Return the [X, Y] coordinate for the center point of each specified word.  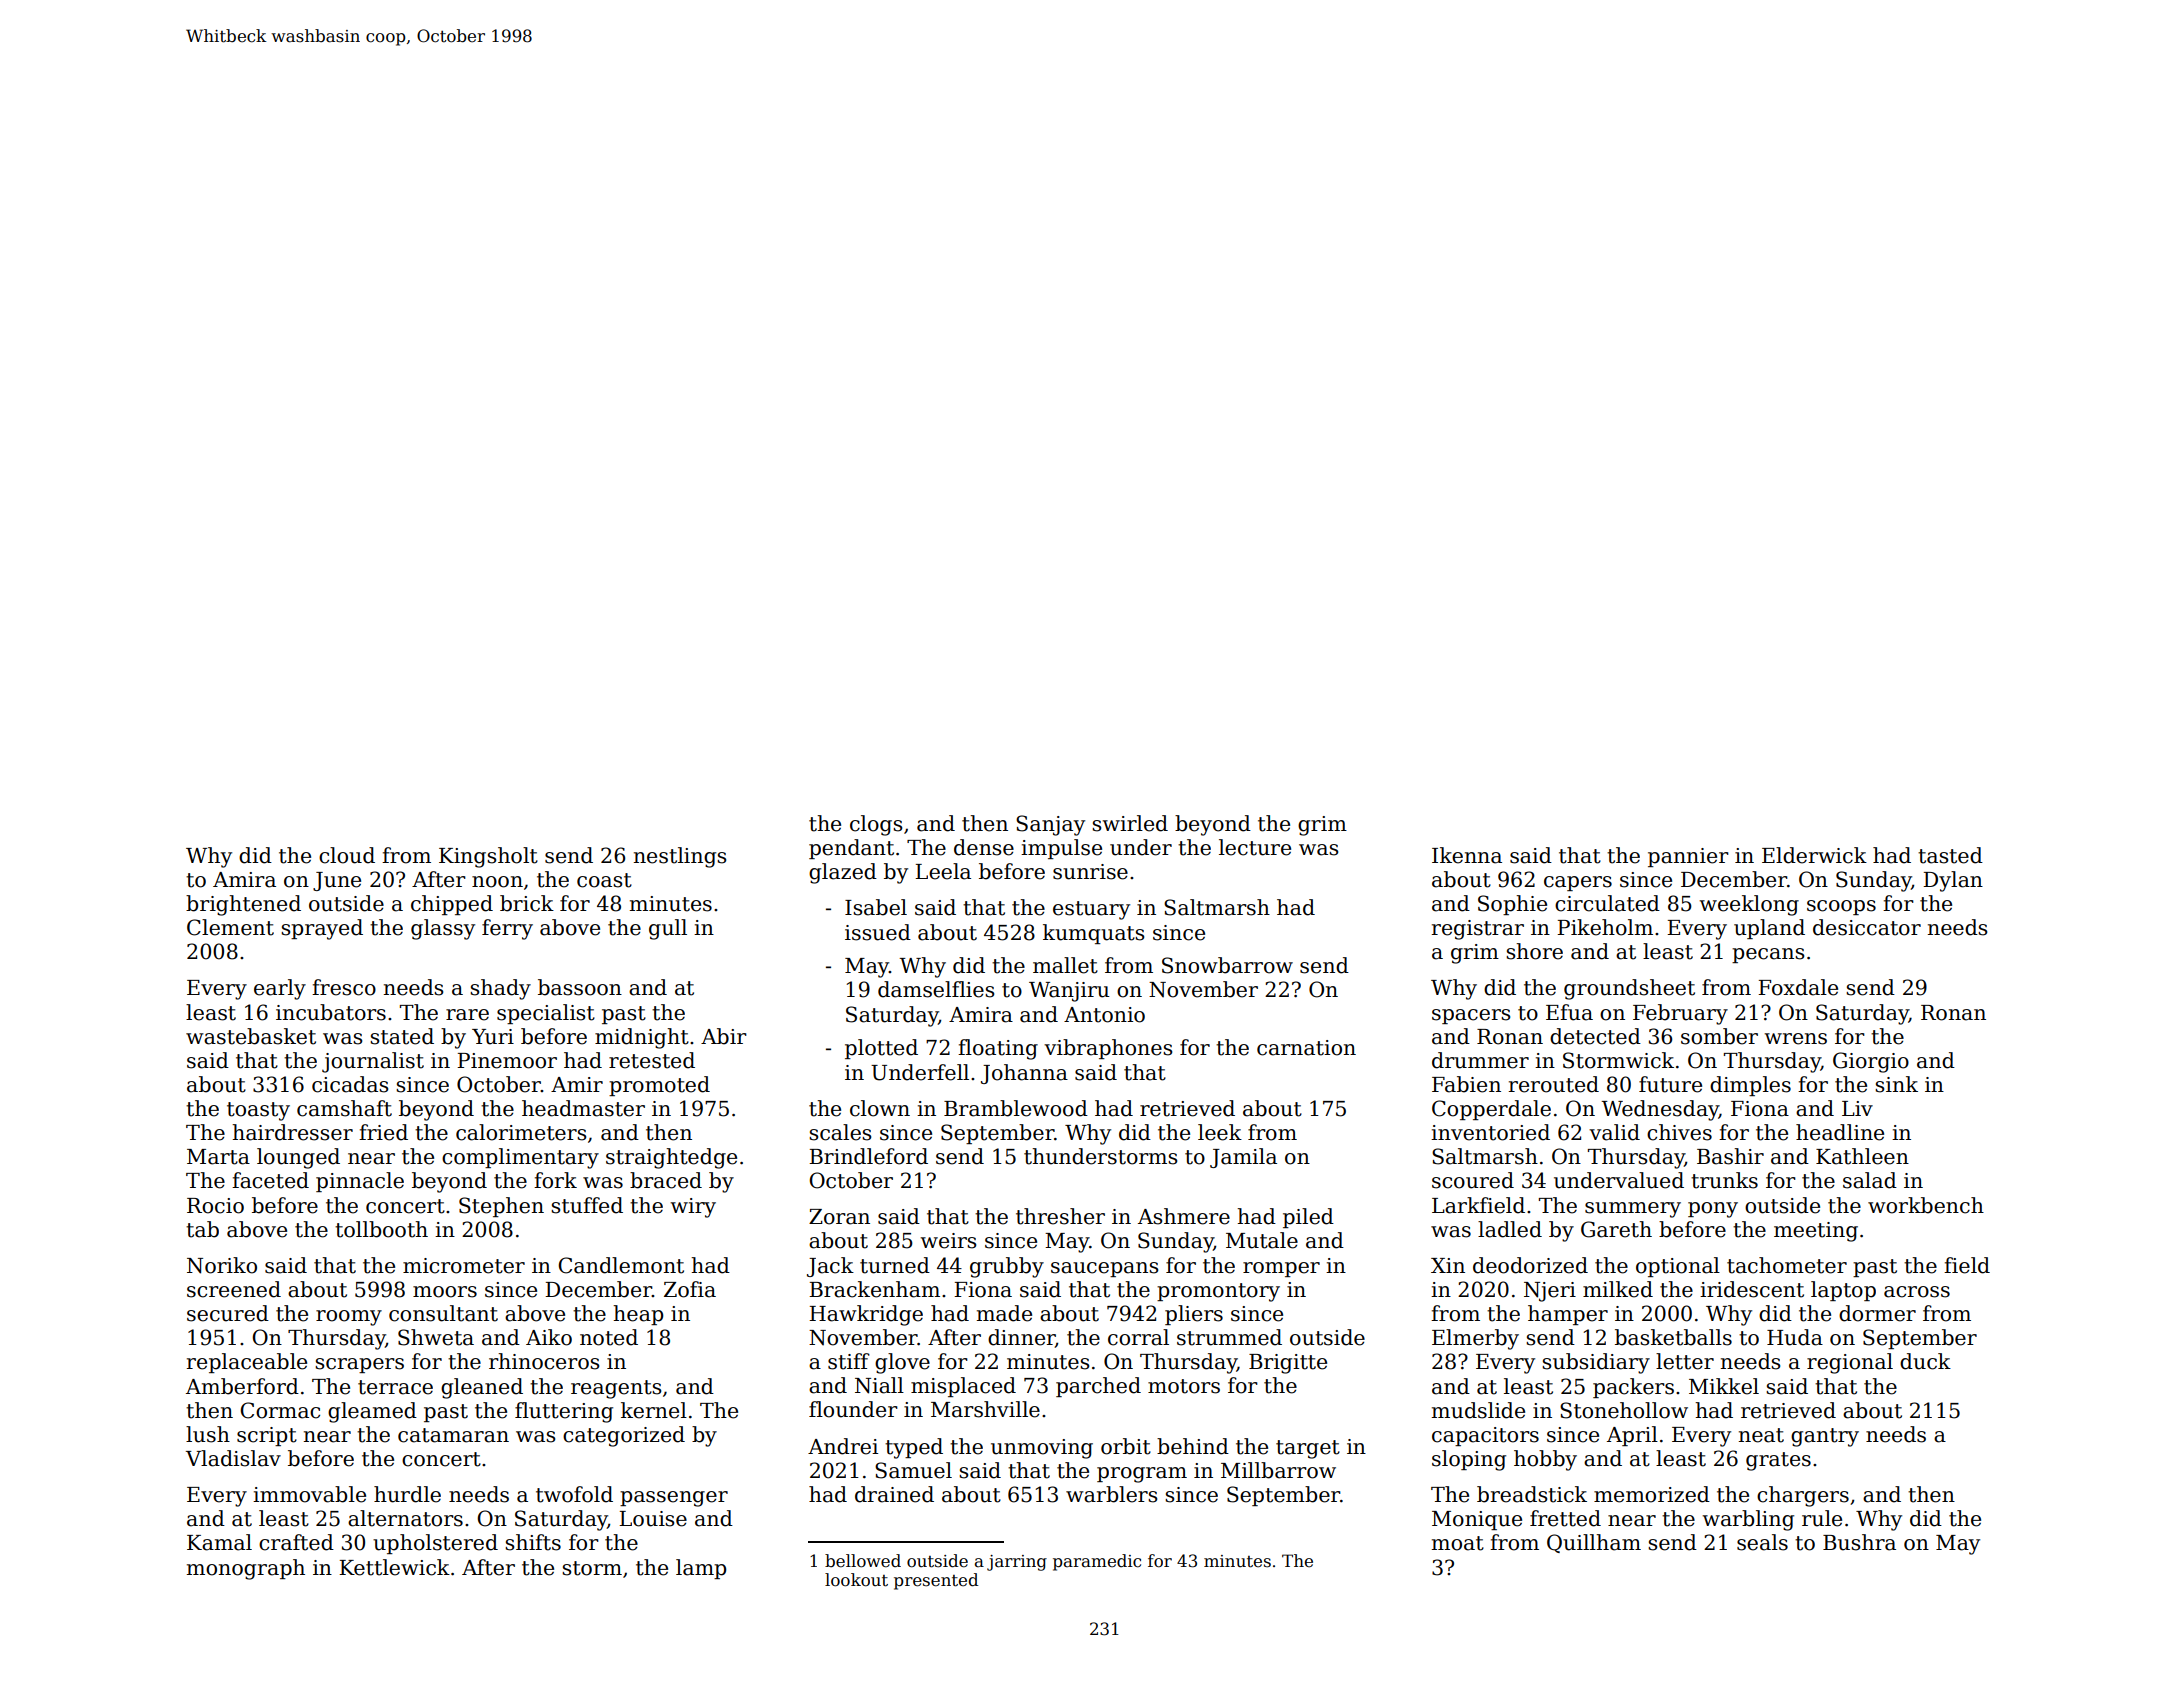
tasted [1950, 855]
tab [202, 1229]
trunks [1724, 1180]
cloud [347, 855]
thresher [1060, 1216]
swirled [1130, 823]
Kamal [219, 1542]
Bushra [1859, 1542]
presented [936, 1581]
